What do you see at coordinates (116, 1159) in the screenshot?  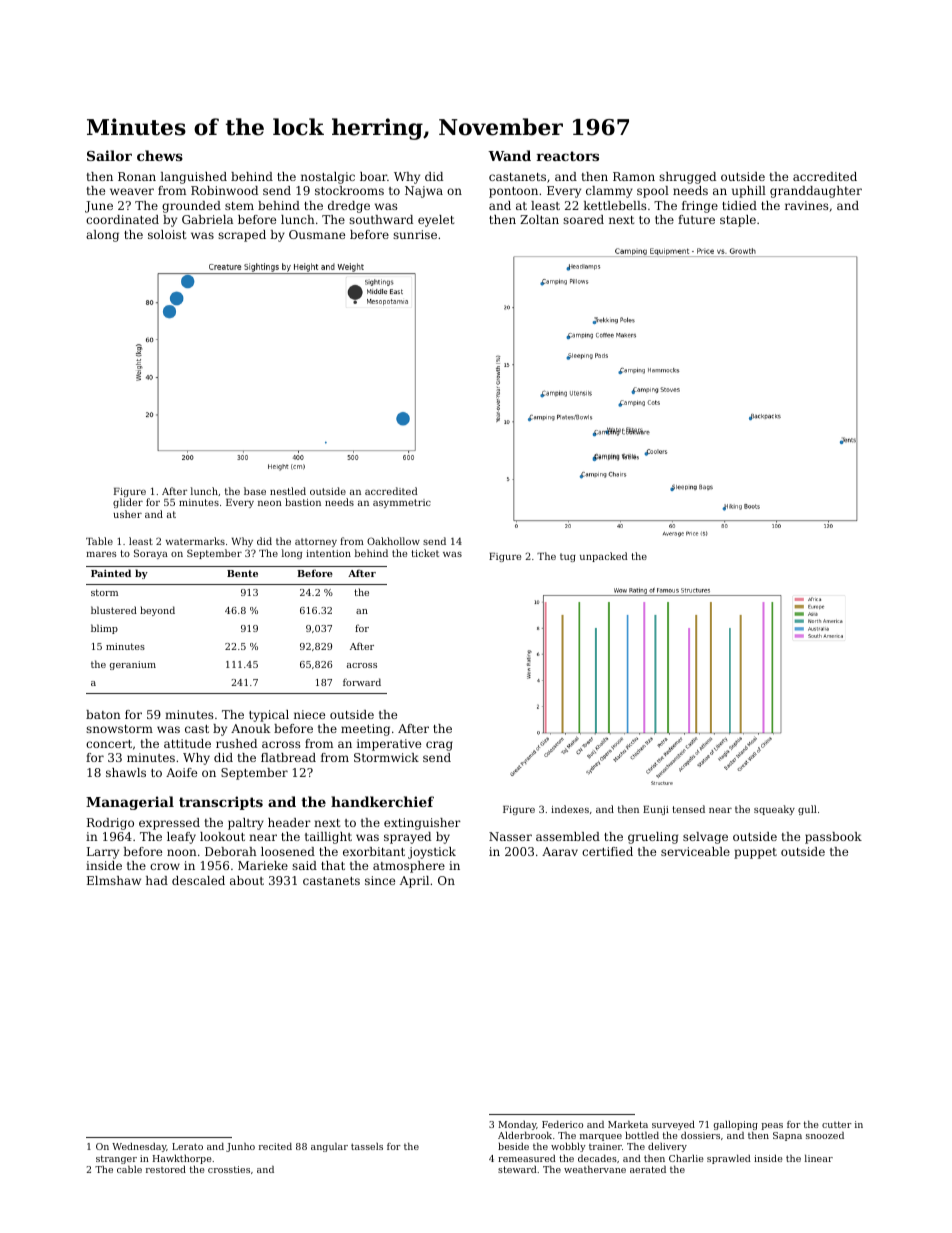 I see `stranger` at bounding box center [116, 1159].
